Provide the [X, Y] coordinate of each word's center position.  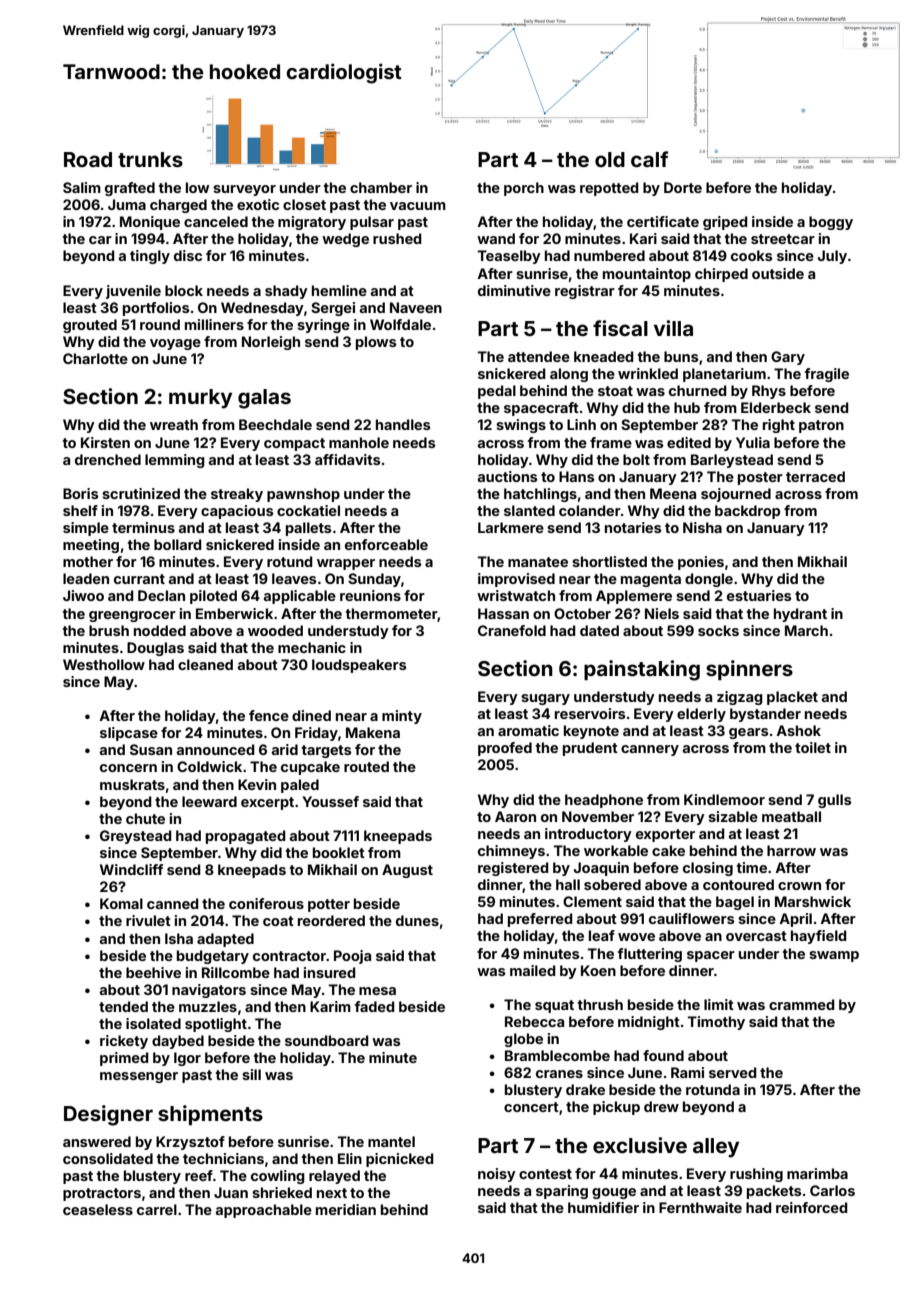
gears [749, 733]
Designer [108, 1115]
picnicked [400, 1160]
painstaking [642, 670]
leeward [209, 801]
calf [649, 159]
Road [88, 159]
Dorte [683, 187]
